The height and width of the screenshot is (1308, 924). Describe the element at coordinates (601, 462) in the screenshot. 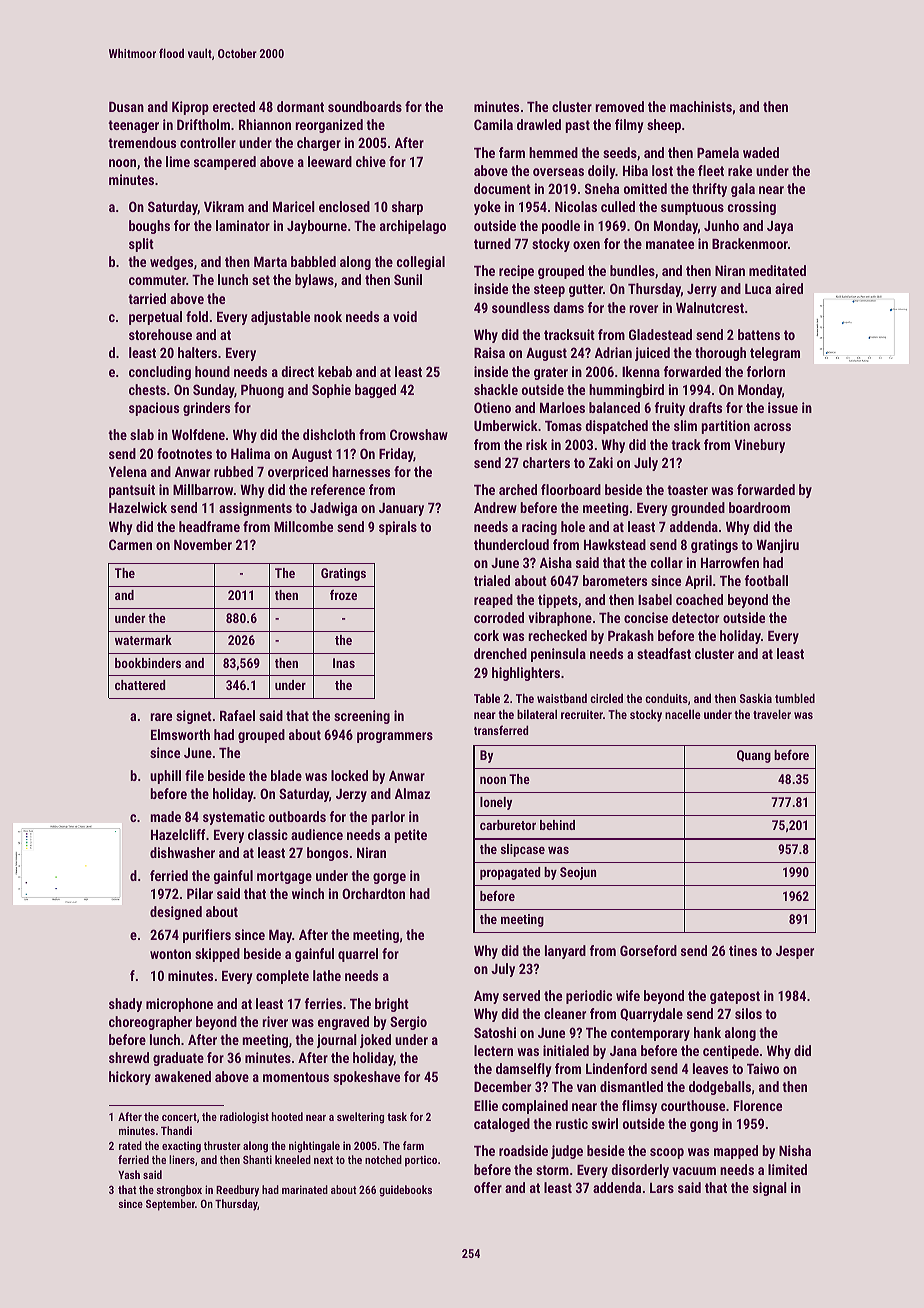

I see `Zaki` at that location.
